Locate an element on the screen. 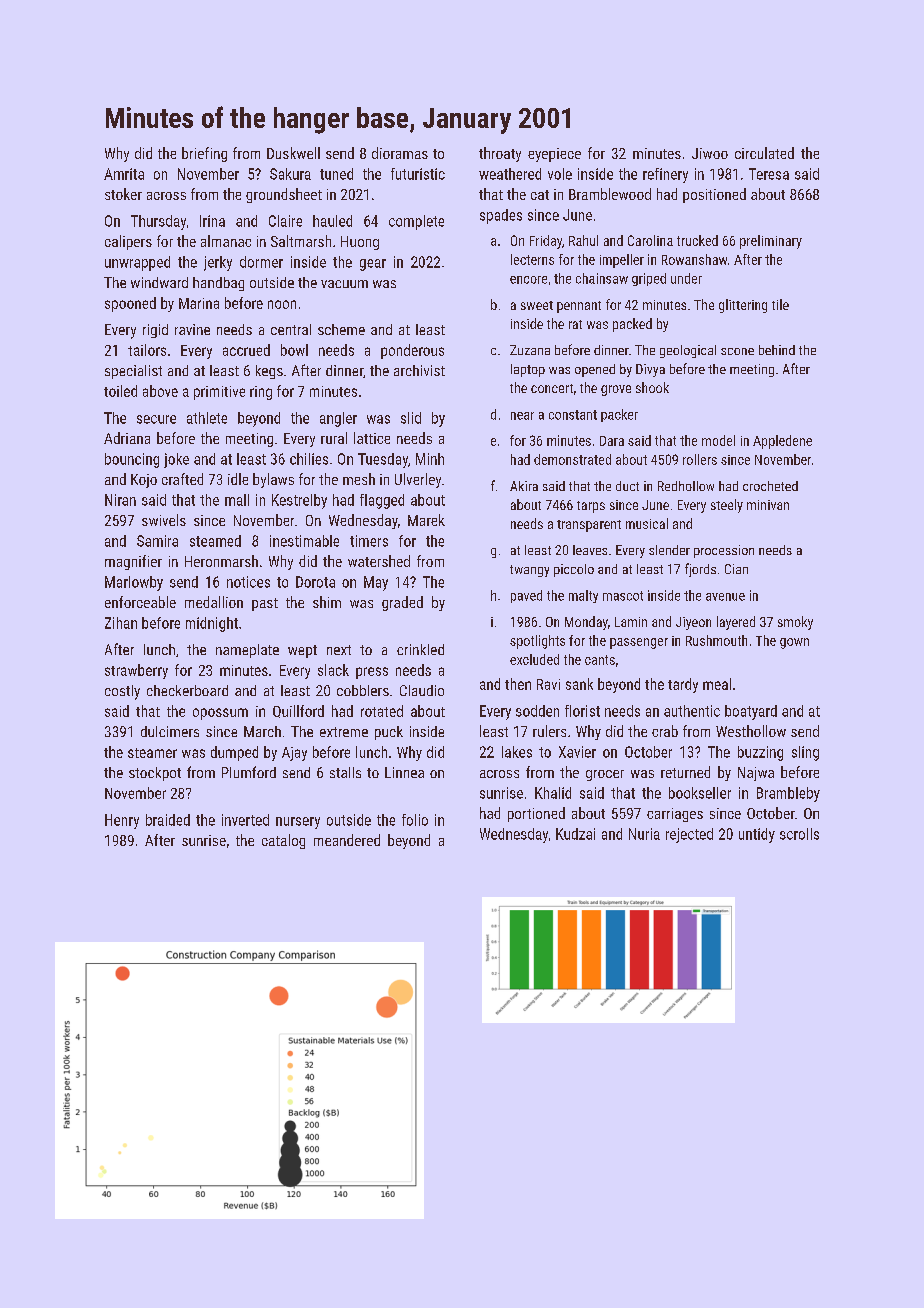  futuristic is located at coordinates (418, 174).
